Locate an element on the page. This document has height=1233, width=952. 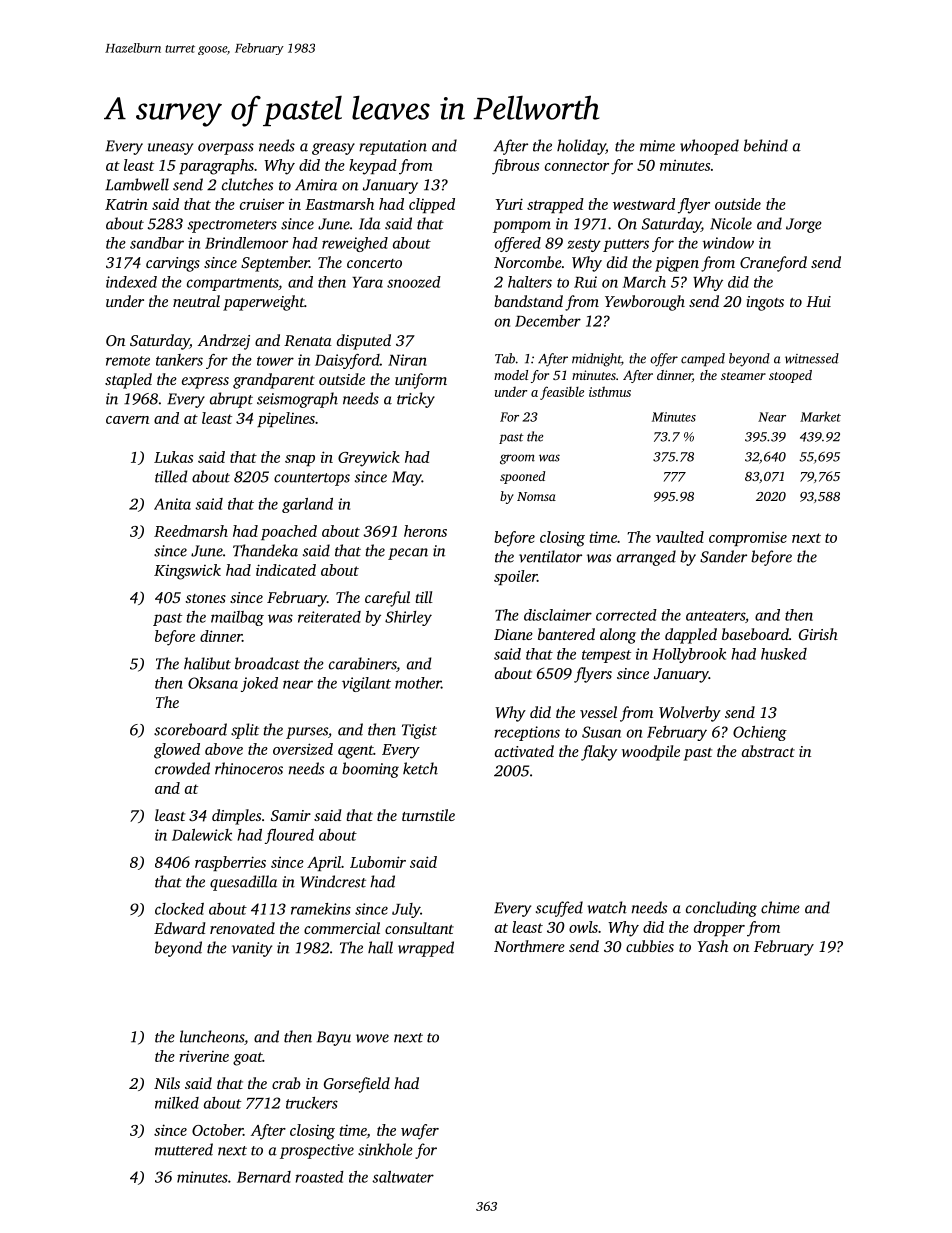
March is located at coordinates (644, 282).
